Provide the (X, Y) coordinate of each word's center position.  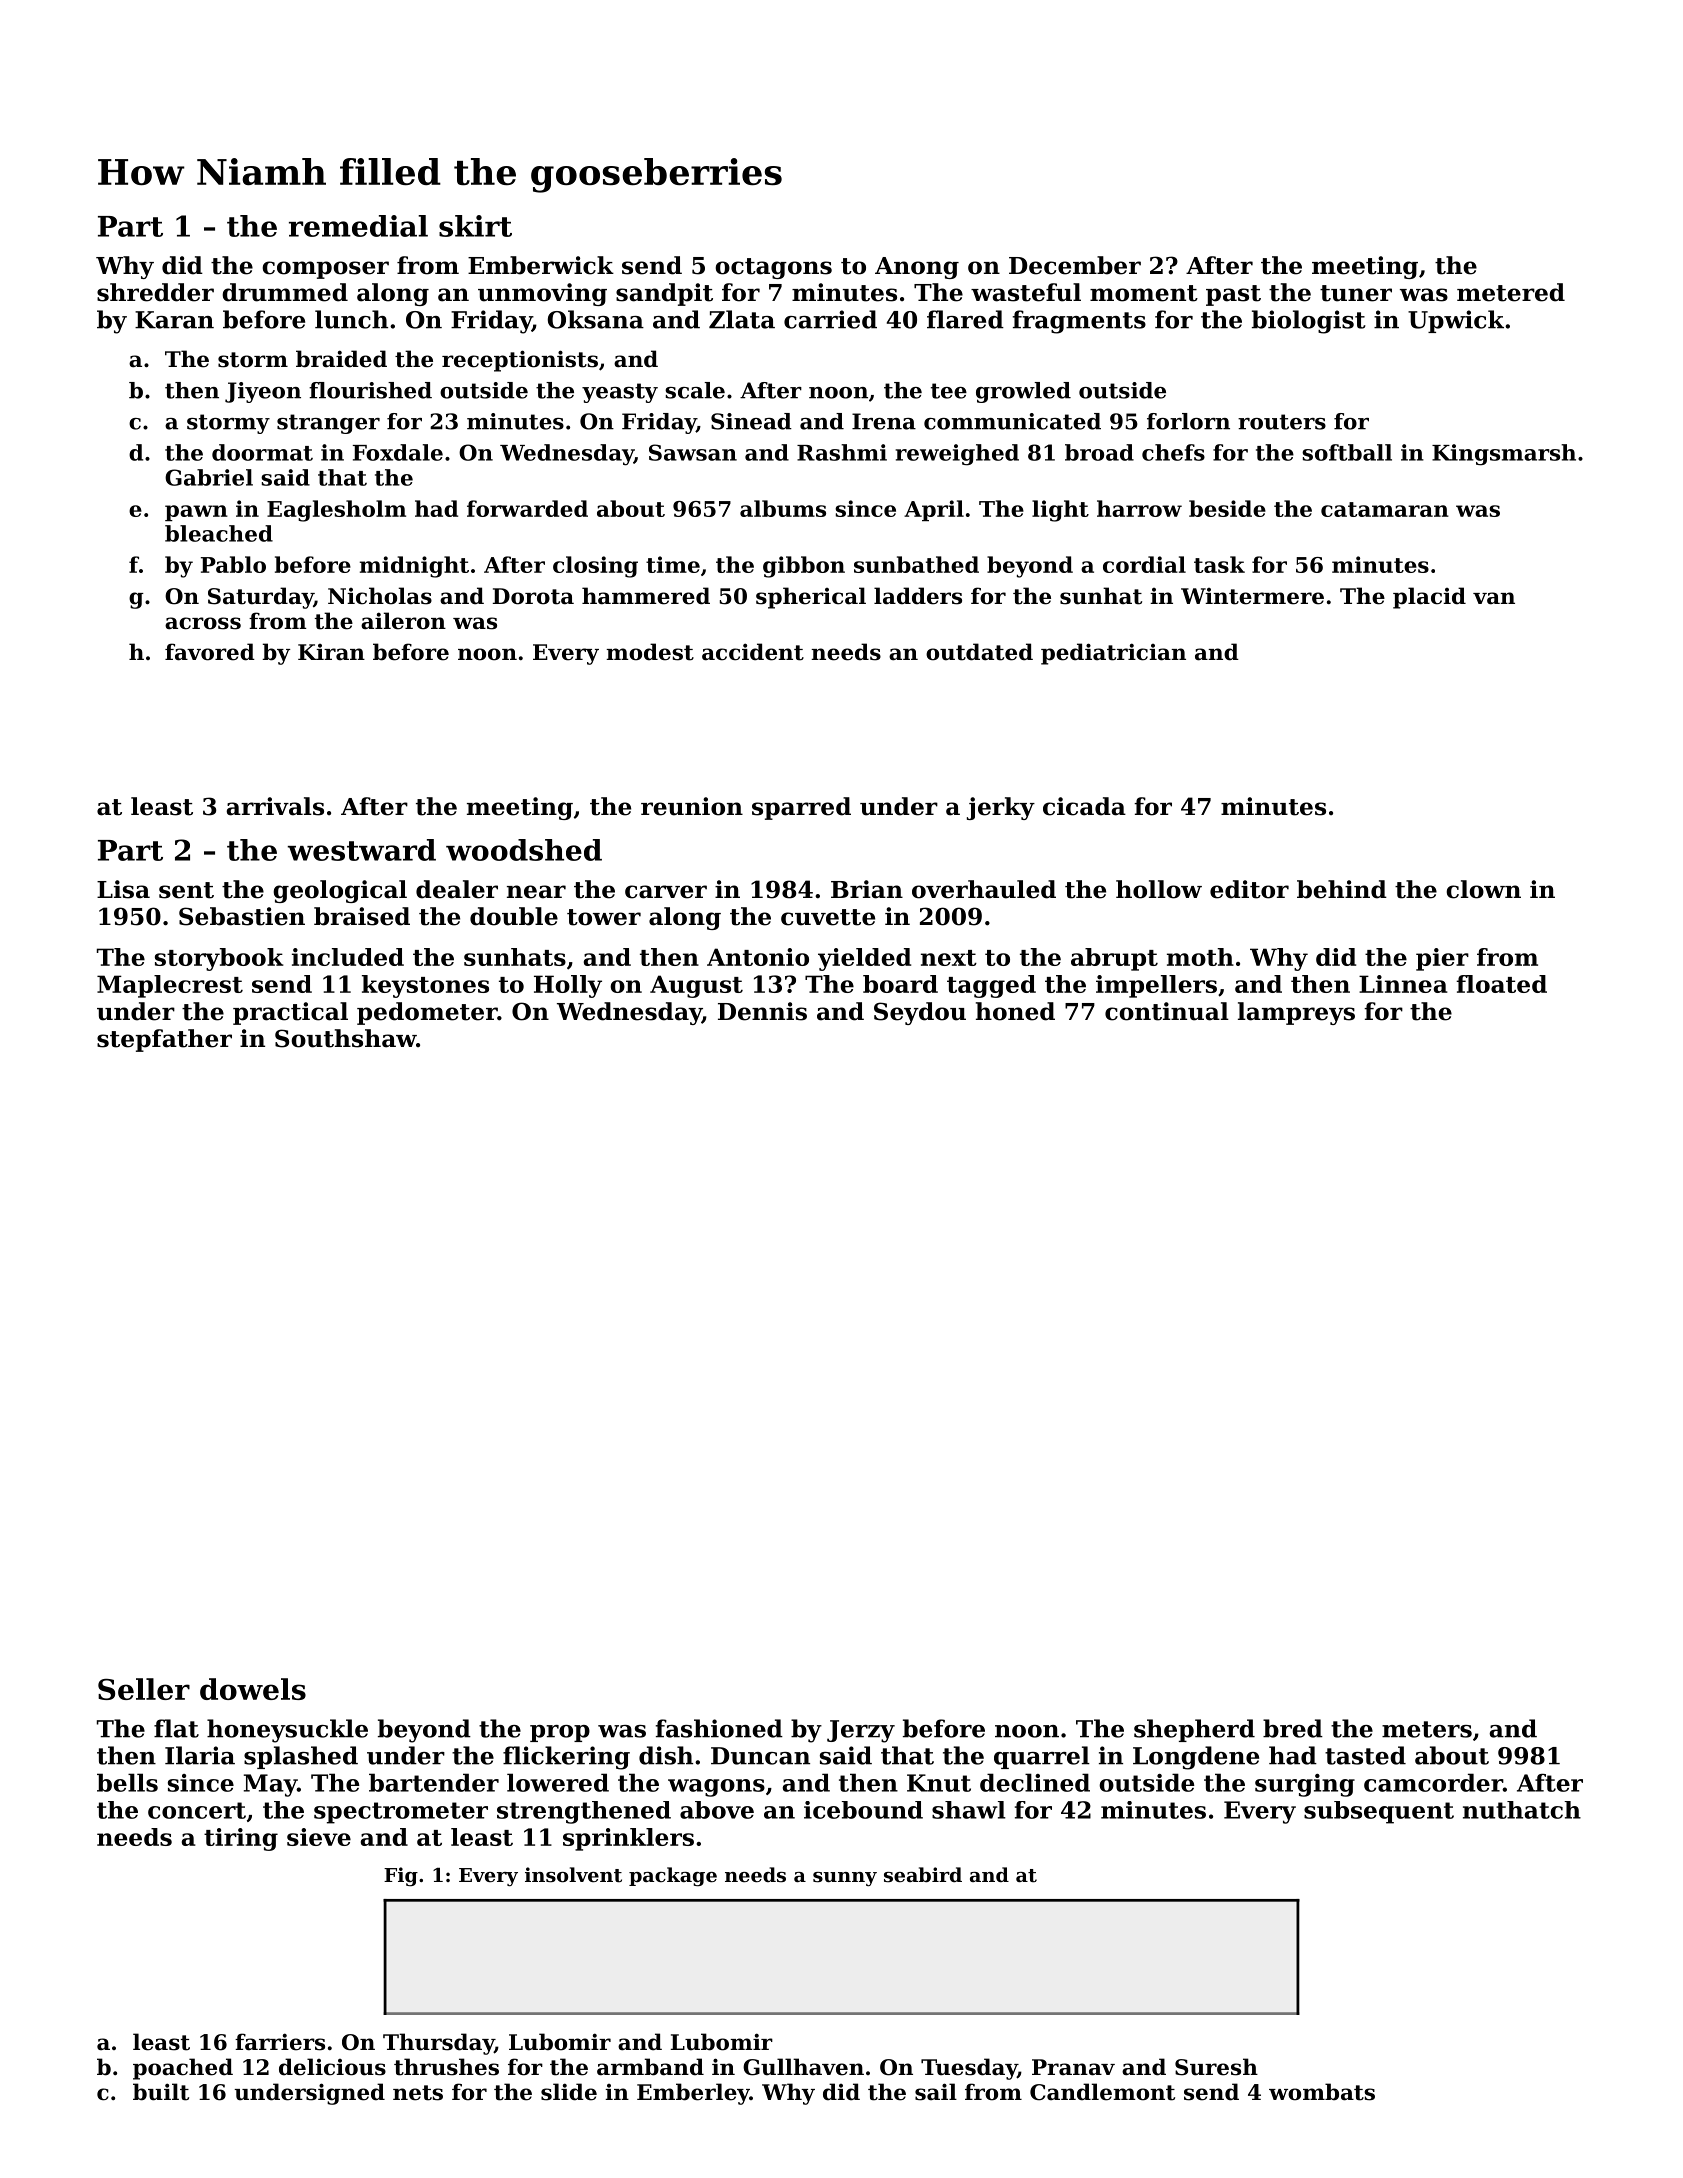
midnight (414, 567)
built (161, 2092)
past (1233, 295)
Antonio (758, 957)
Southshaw (345, 1038)
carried (830, 319)
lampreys (1296, 1013)
